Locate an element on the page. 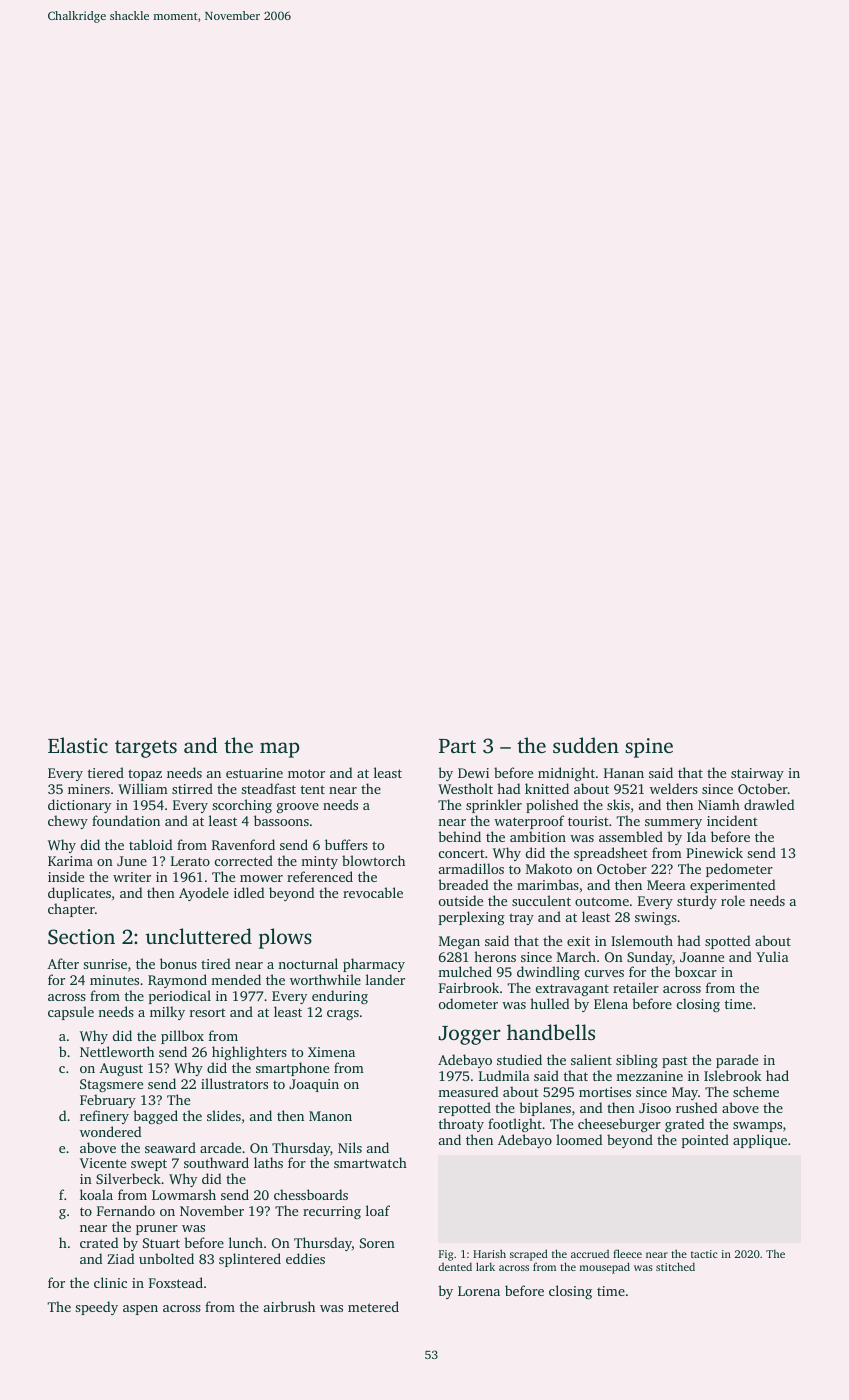 This page has height=1400, width=849. Elena is located at coordinates (611, 1003).
